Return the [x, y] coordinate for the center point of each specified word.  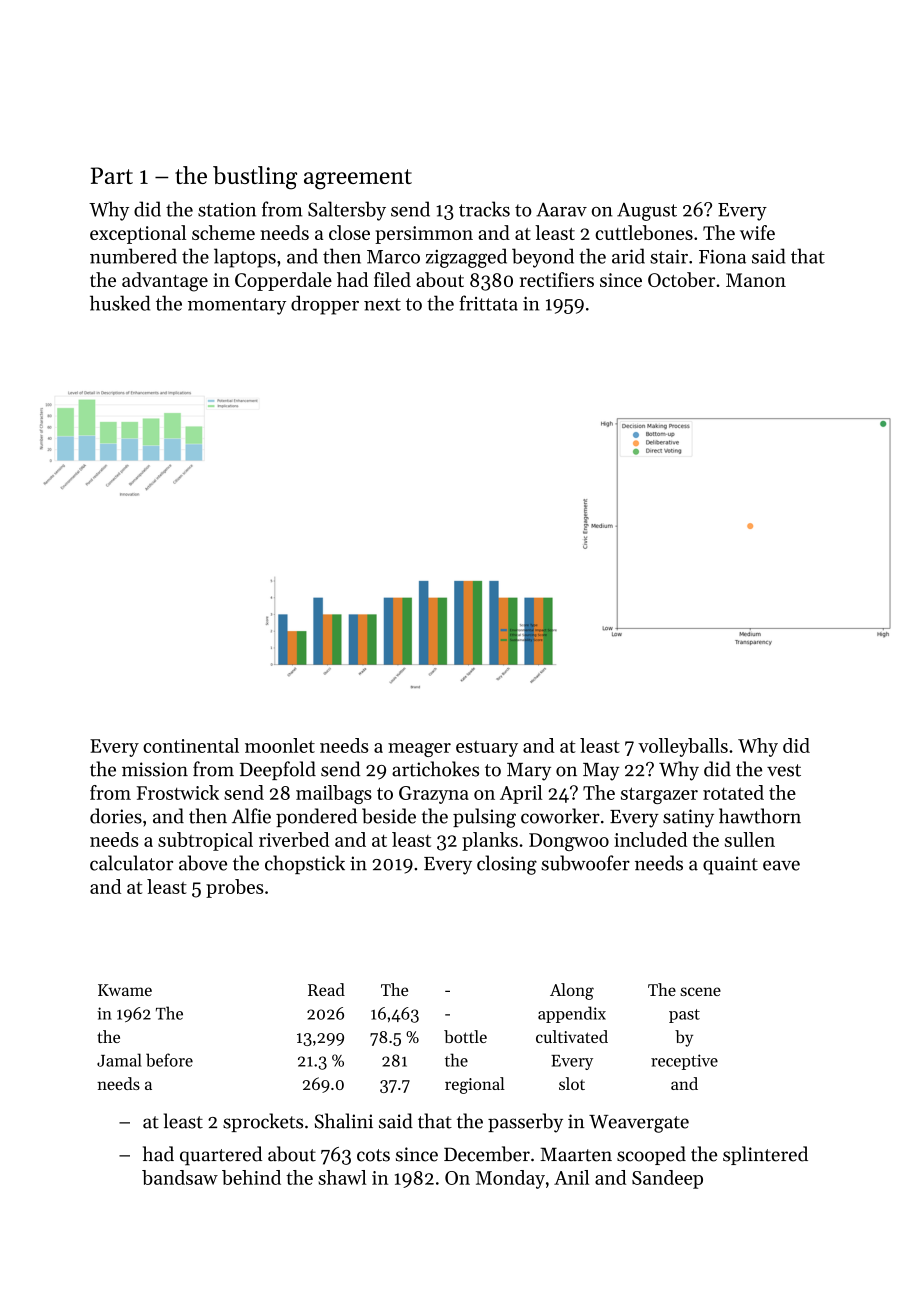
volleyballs [683, 747]
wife [757, 232]
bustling [255, 178]
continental [191, 745]
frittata [488, 303]
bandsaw [180, 1177]
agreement [358, 179]
